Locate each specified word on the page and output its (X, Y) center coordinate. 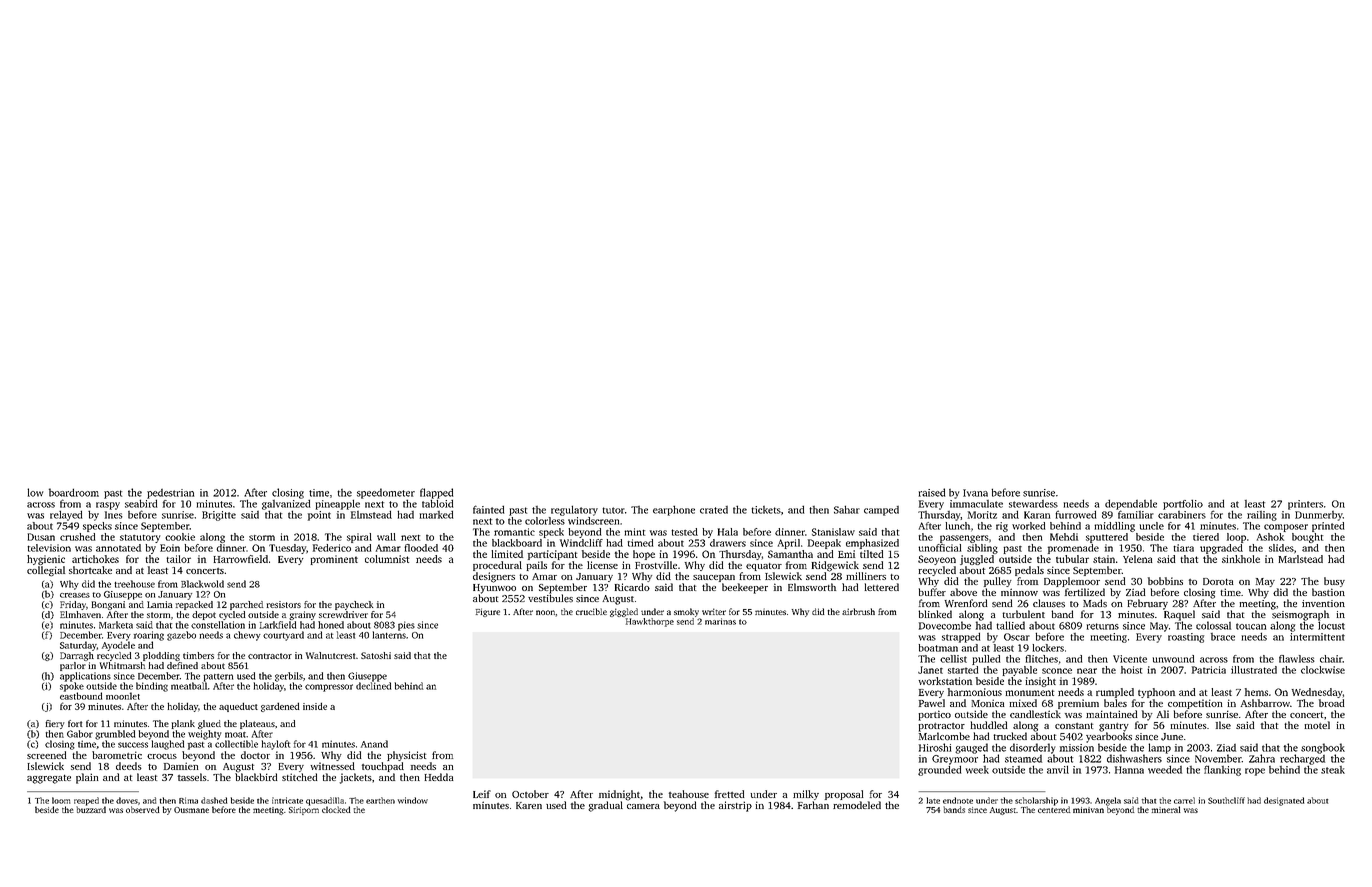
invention (1323, 604)
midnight (619, 795)
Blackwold (202, 584)
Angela (1108, 801)
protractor (941, 727)
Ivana (975, 493)
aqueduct (238, 707)
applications (85, 677)
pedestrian (170, 494)
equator (764, 567)
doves (127, 800)
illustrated (1254, 670)
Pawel (932, 703)
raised (932, 492)
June (1172, 737)
